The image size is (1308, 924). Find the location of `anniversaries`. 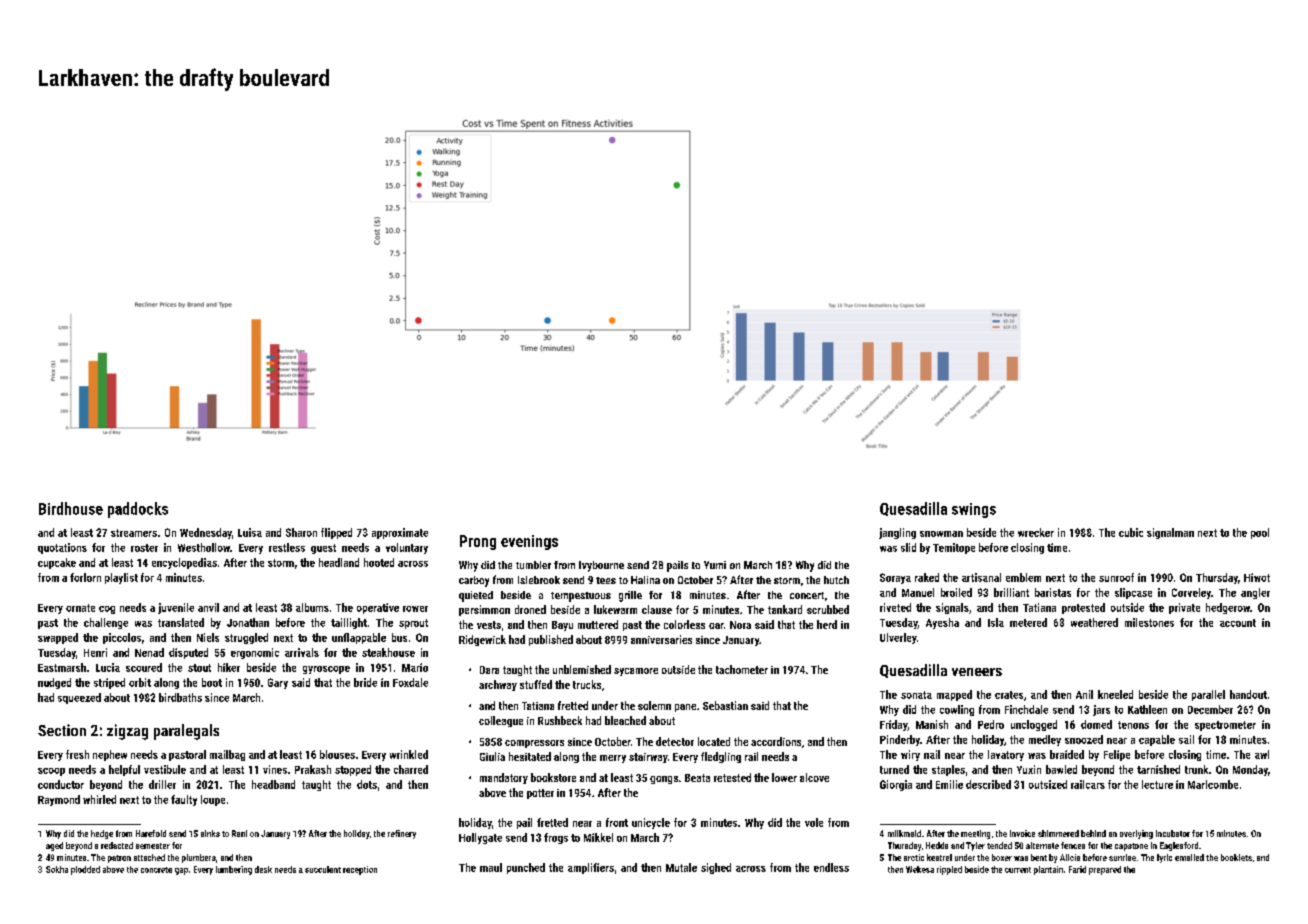

anniversaries is located at coordinates (661, 639).
